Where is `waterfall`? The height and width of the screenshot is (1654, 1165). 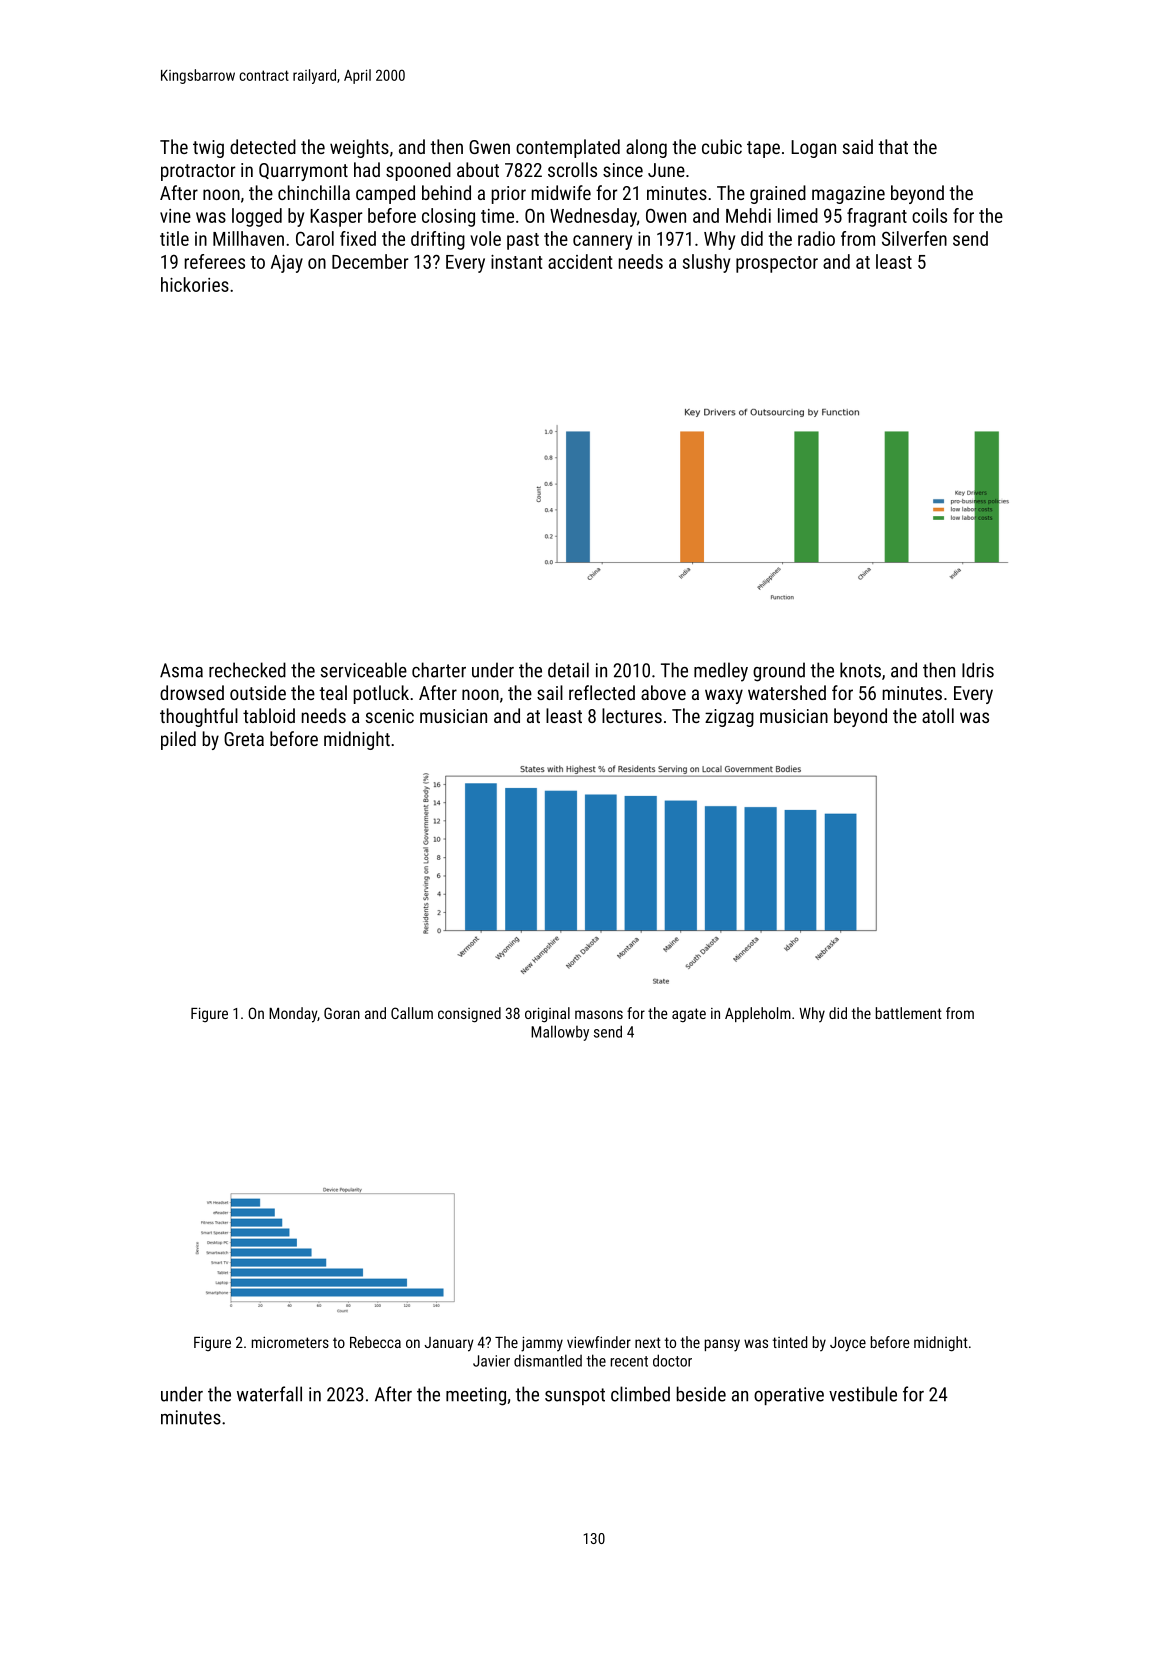 waterfall is located at coordinates (269, 1394).
